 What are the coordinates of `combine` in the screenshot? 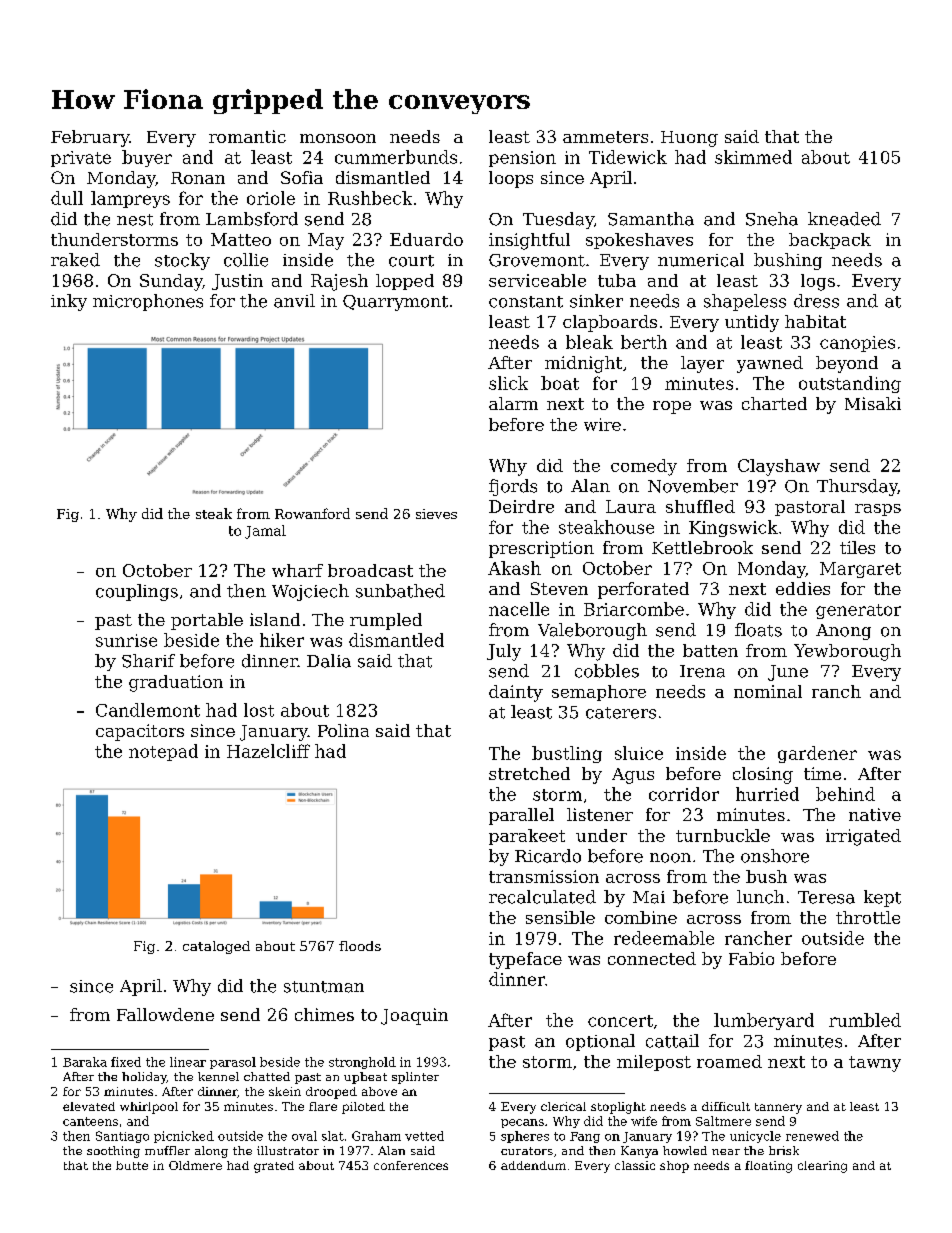 It's located at (641, 917).
